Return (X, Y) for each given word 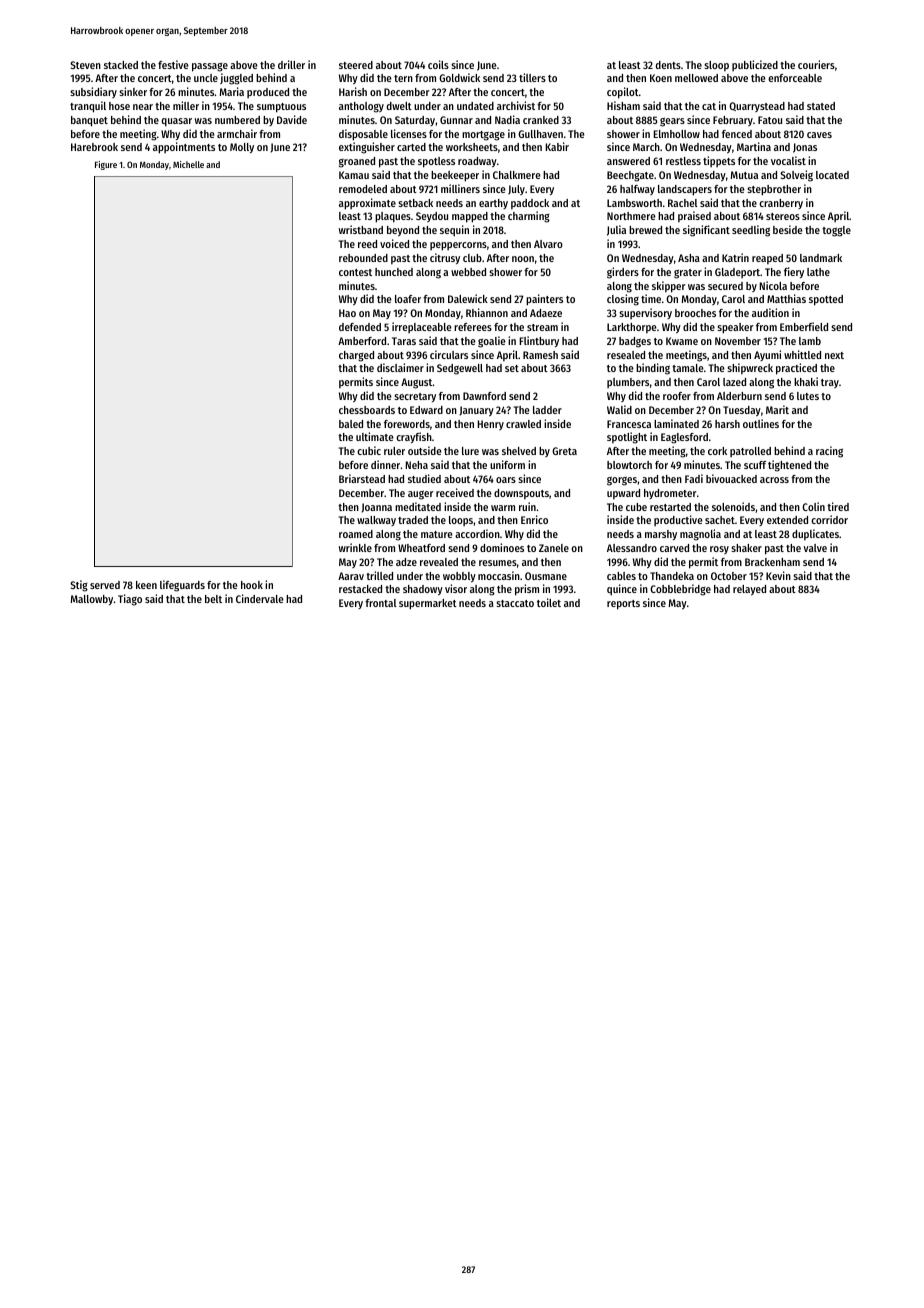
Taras (404, 341)
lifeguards (182, 586)
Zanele (554, 548)
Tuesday (742, 411)
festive (173, 64)
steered (356, 65)
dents (668, 65)
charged (356, 356)
